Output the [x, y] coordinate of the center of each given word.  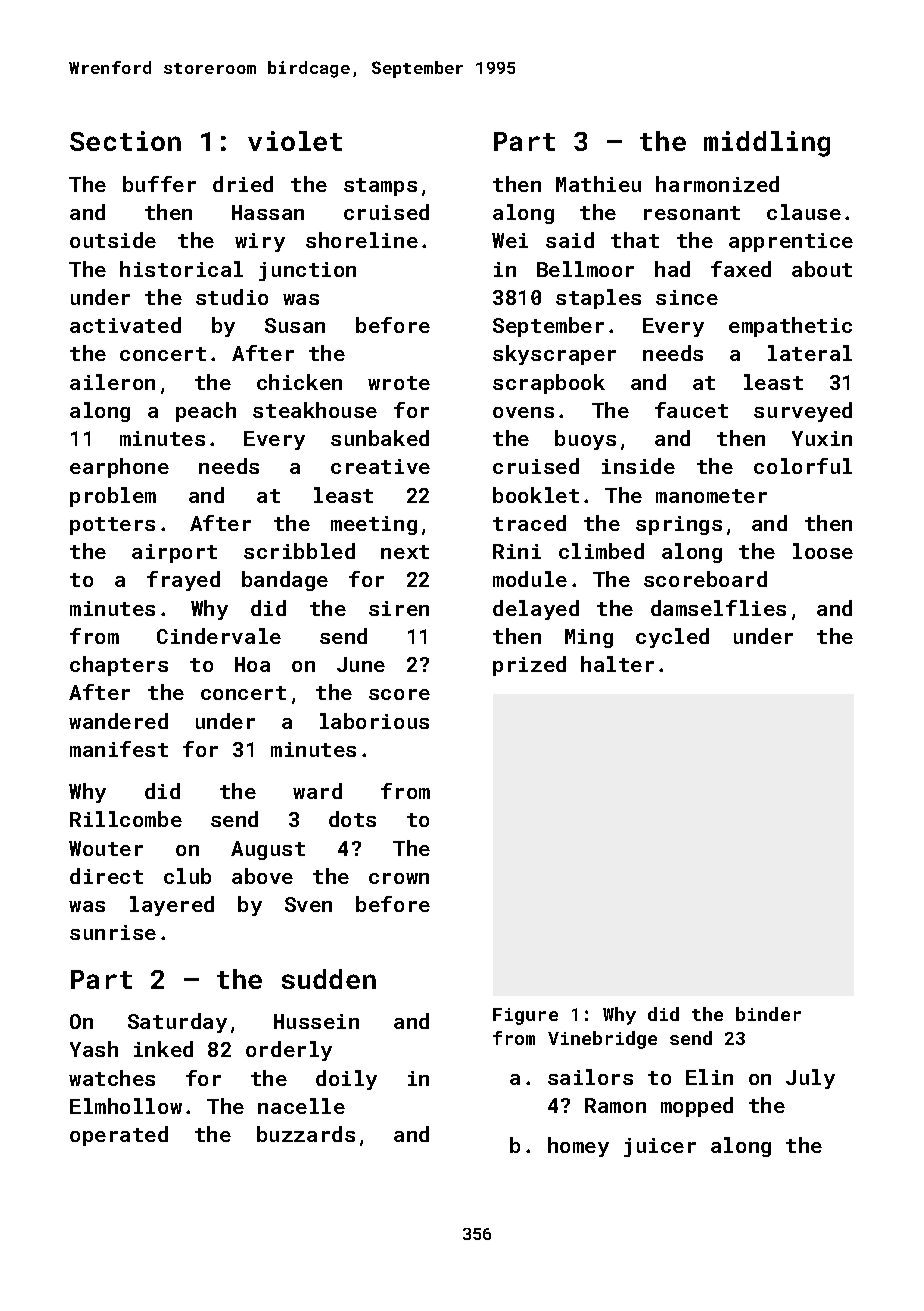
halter [617, 664]
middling [767, 144]
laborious [374, 721]
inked [163, 1049]
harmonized [717, 184]
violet [295, 141]
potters [112, 526]
